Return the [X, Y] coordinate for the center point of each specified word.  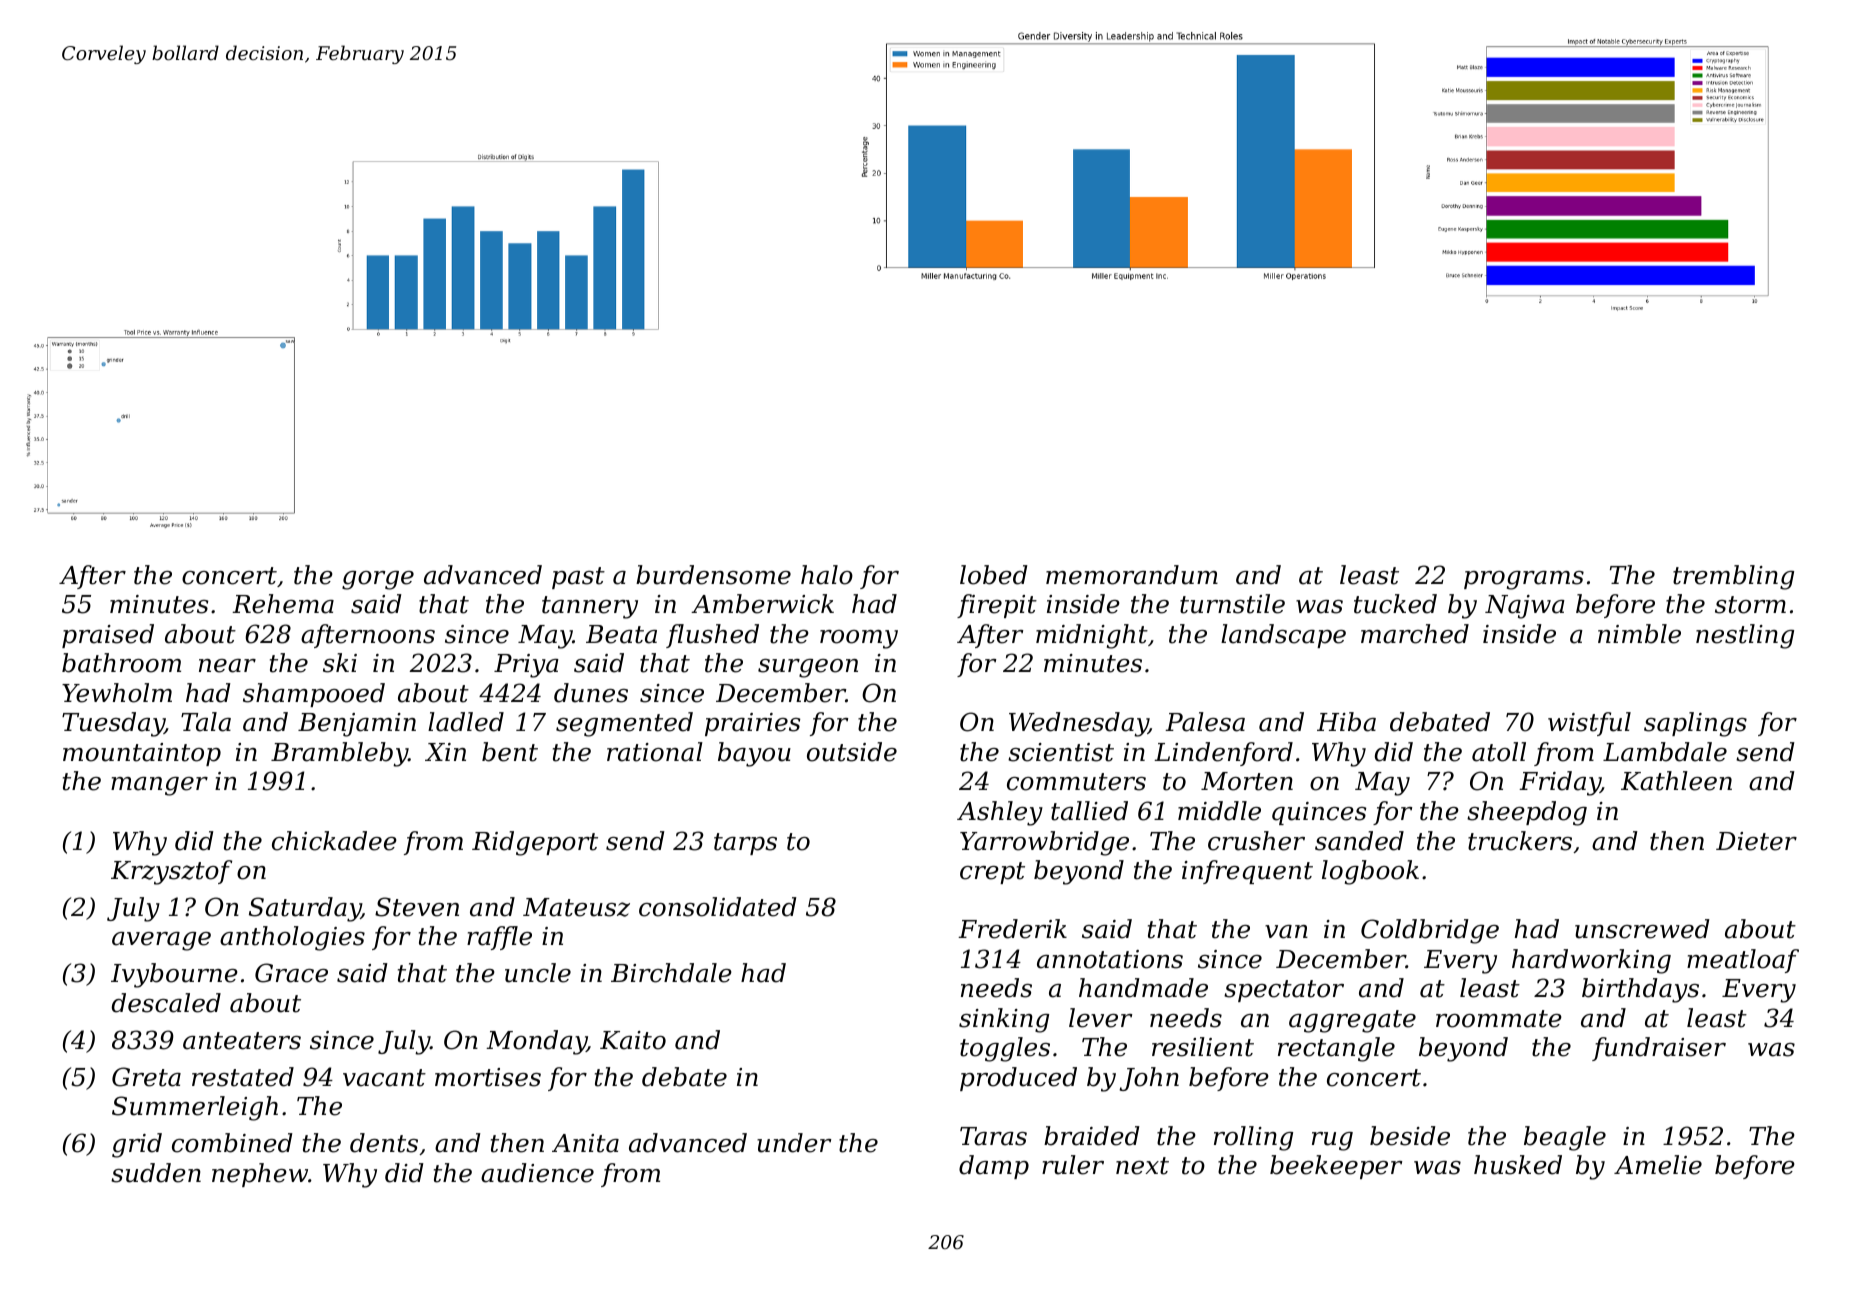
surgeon [808, 668]
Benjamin [357, 725]
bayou [754, 754]
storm [1750, 605]
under [794, 1143]
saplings [1695, 724]
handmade [1143, 988]
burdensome [713, 575]
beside [1410, 1136]
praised [108, 636]
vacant [384, 1078]
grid [137, 1145]
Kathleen [1676, 781]
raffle [499, 938]
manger [159, 786]
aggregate [1352, 1021]
